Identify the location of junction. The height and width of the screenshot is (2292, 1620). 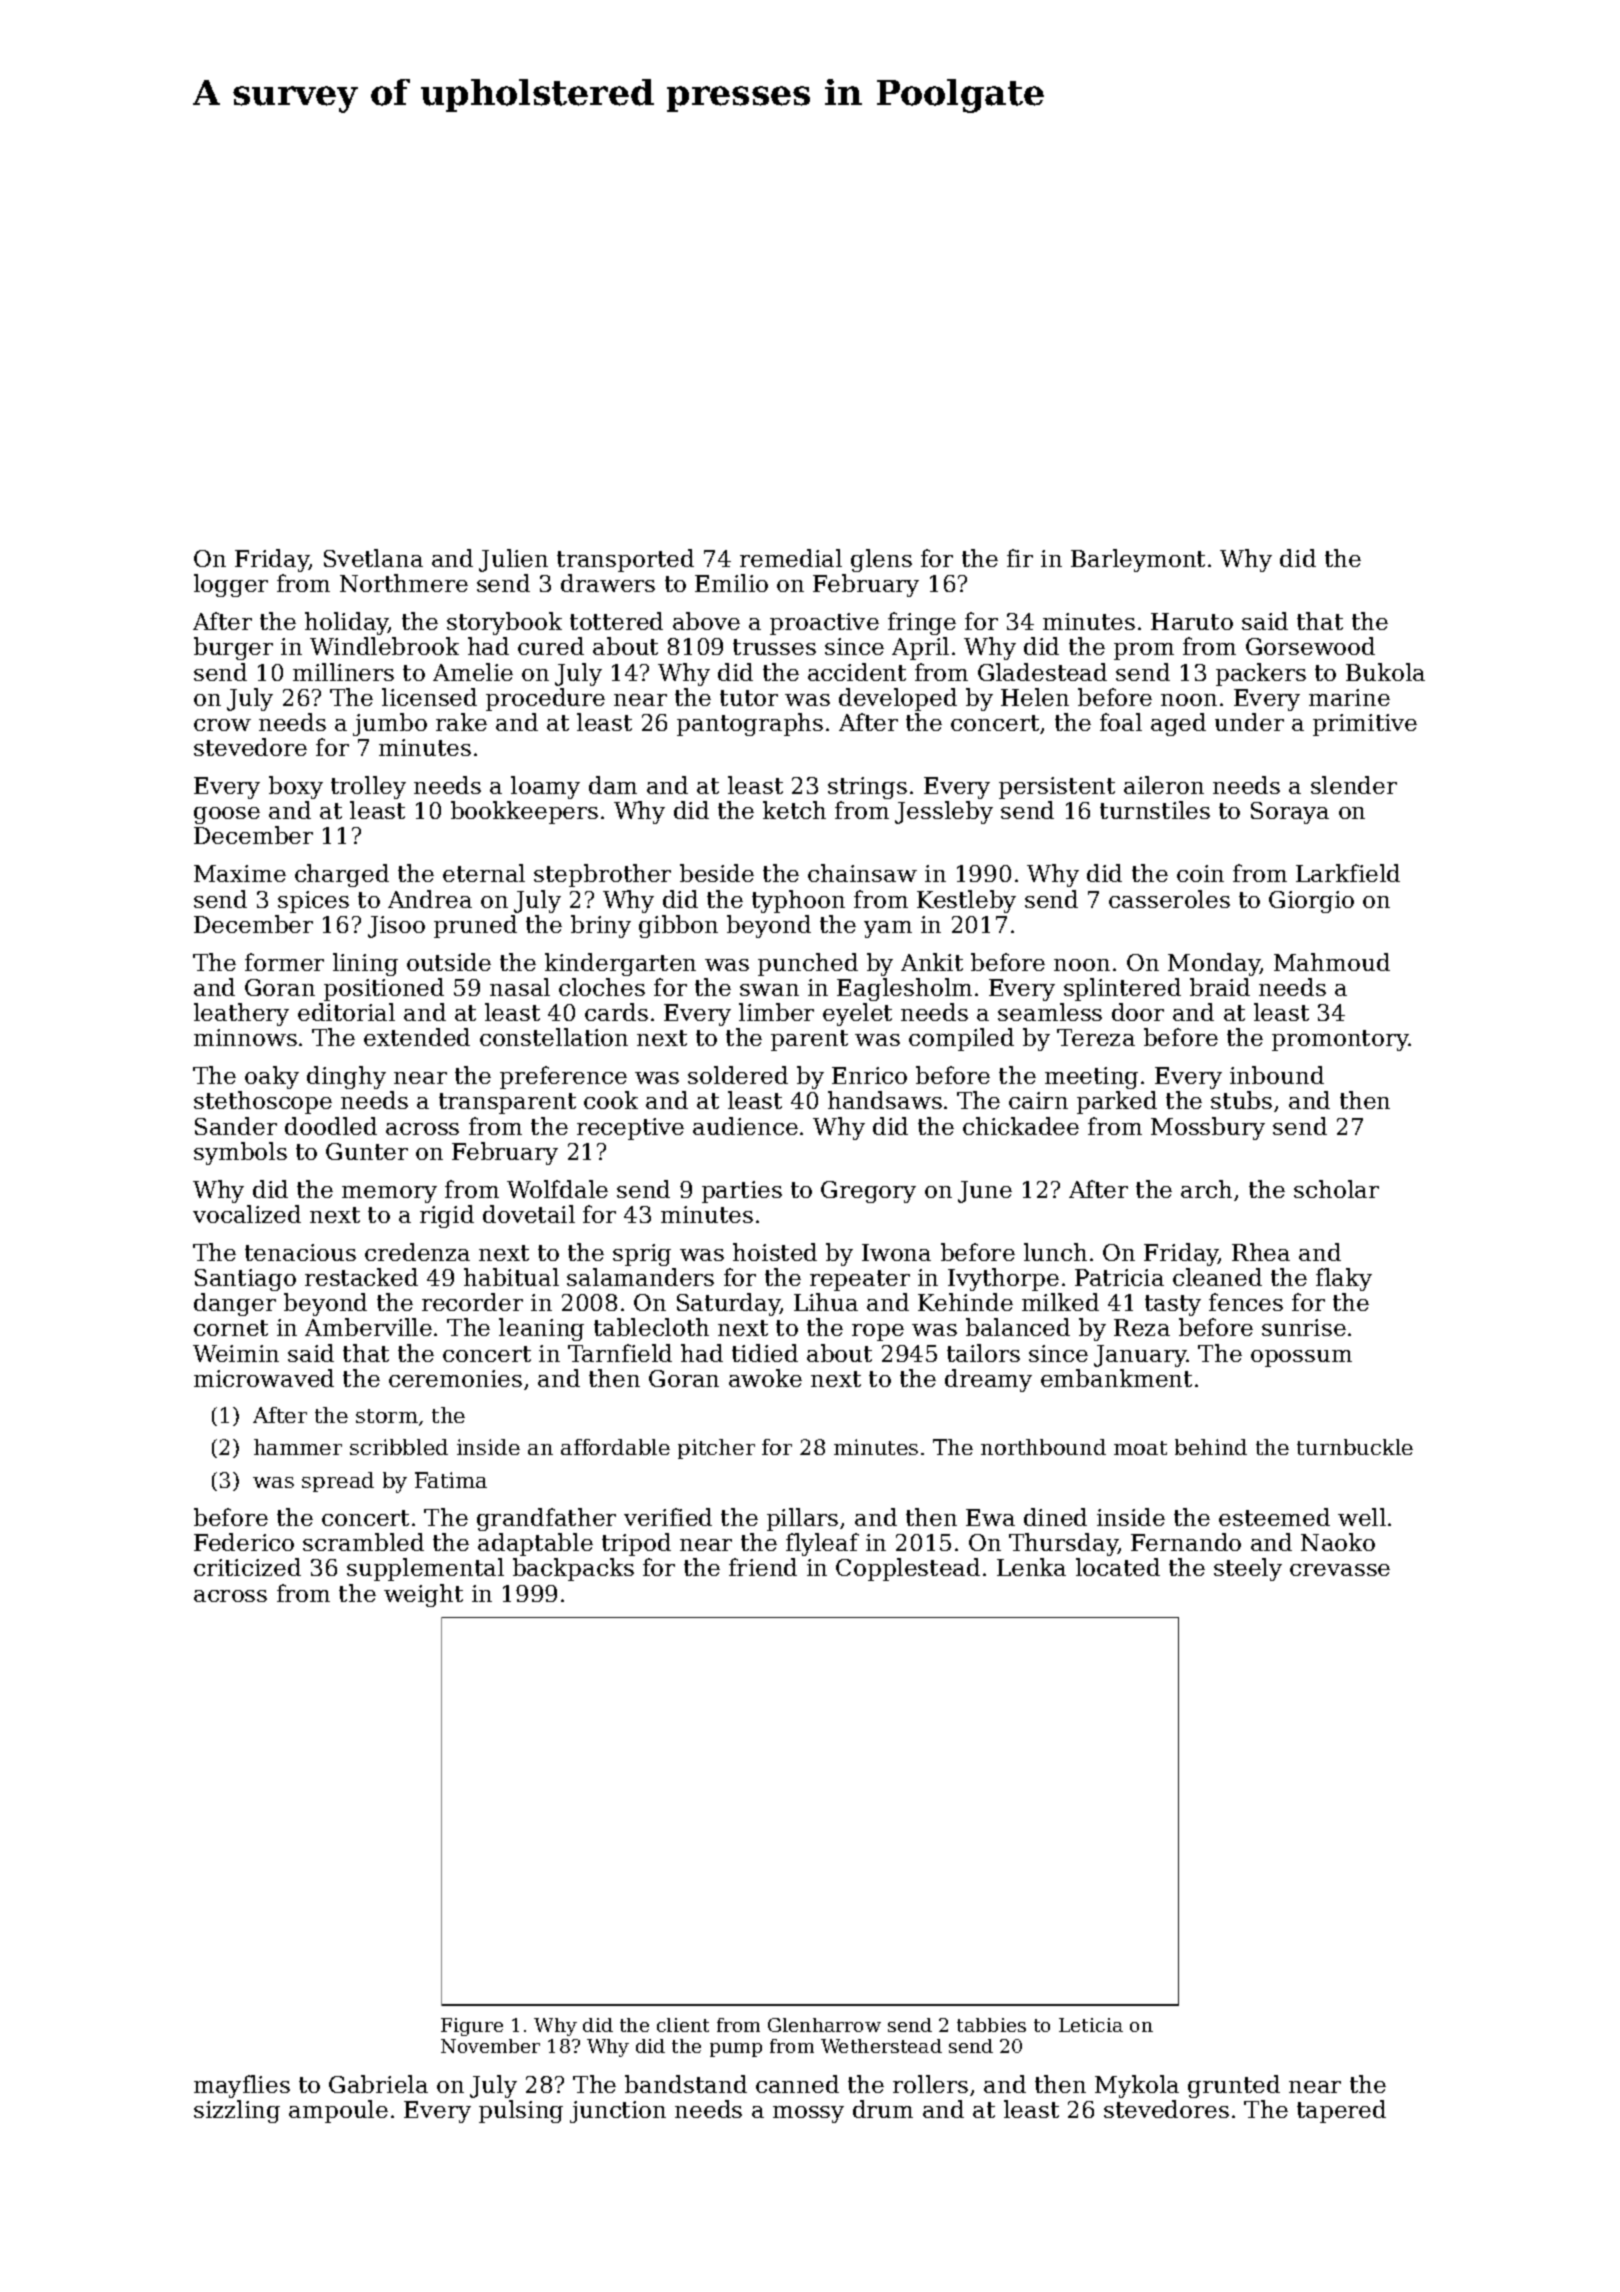
(618, 2112).
